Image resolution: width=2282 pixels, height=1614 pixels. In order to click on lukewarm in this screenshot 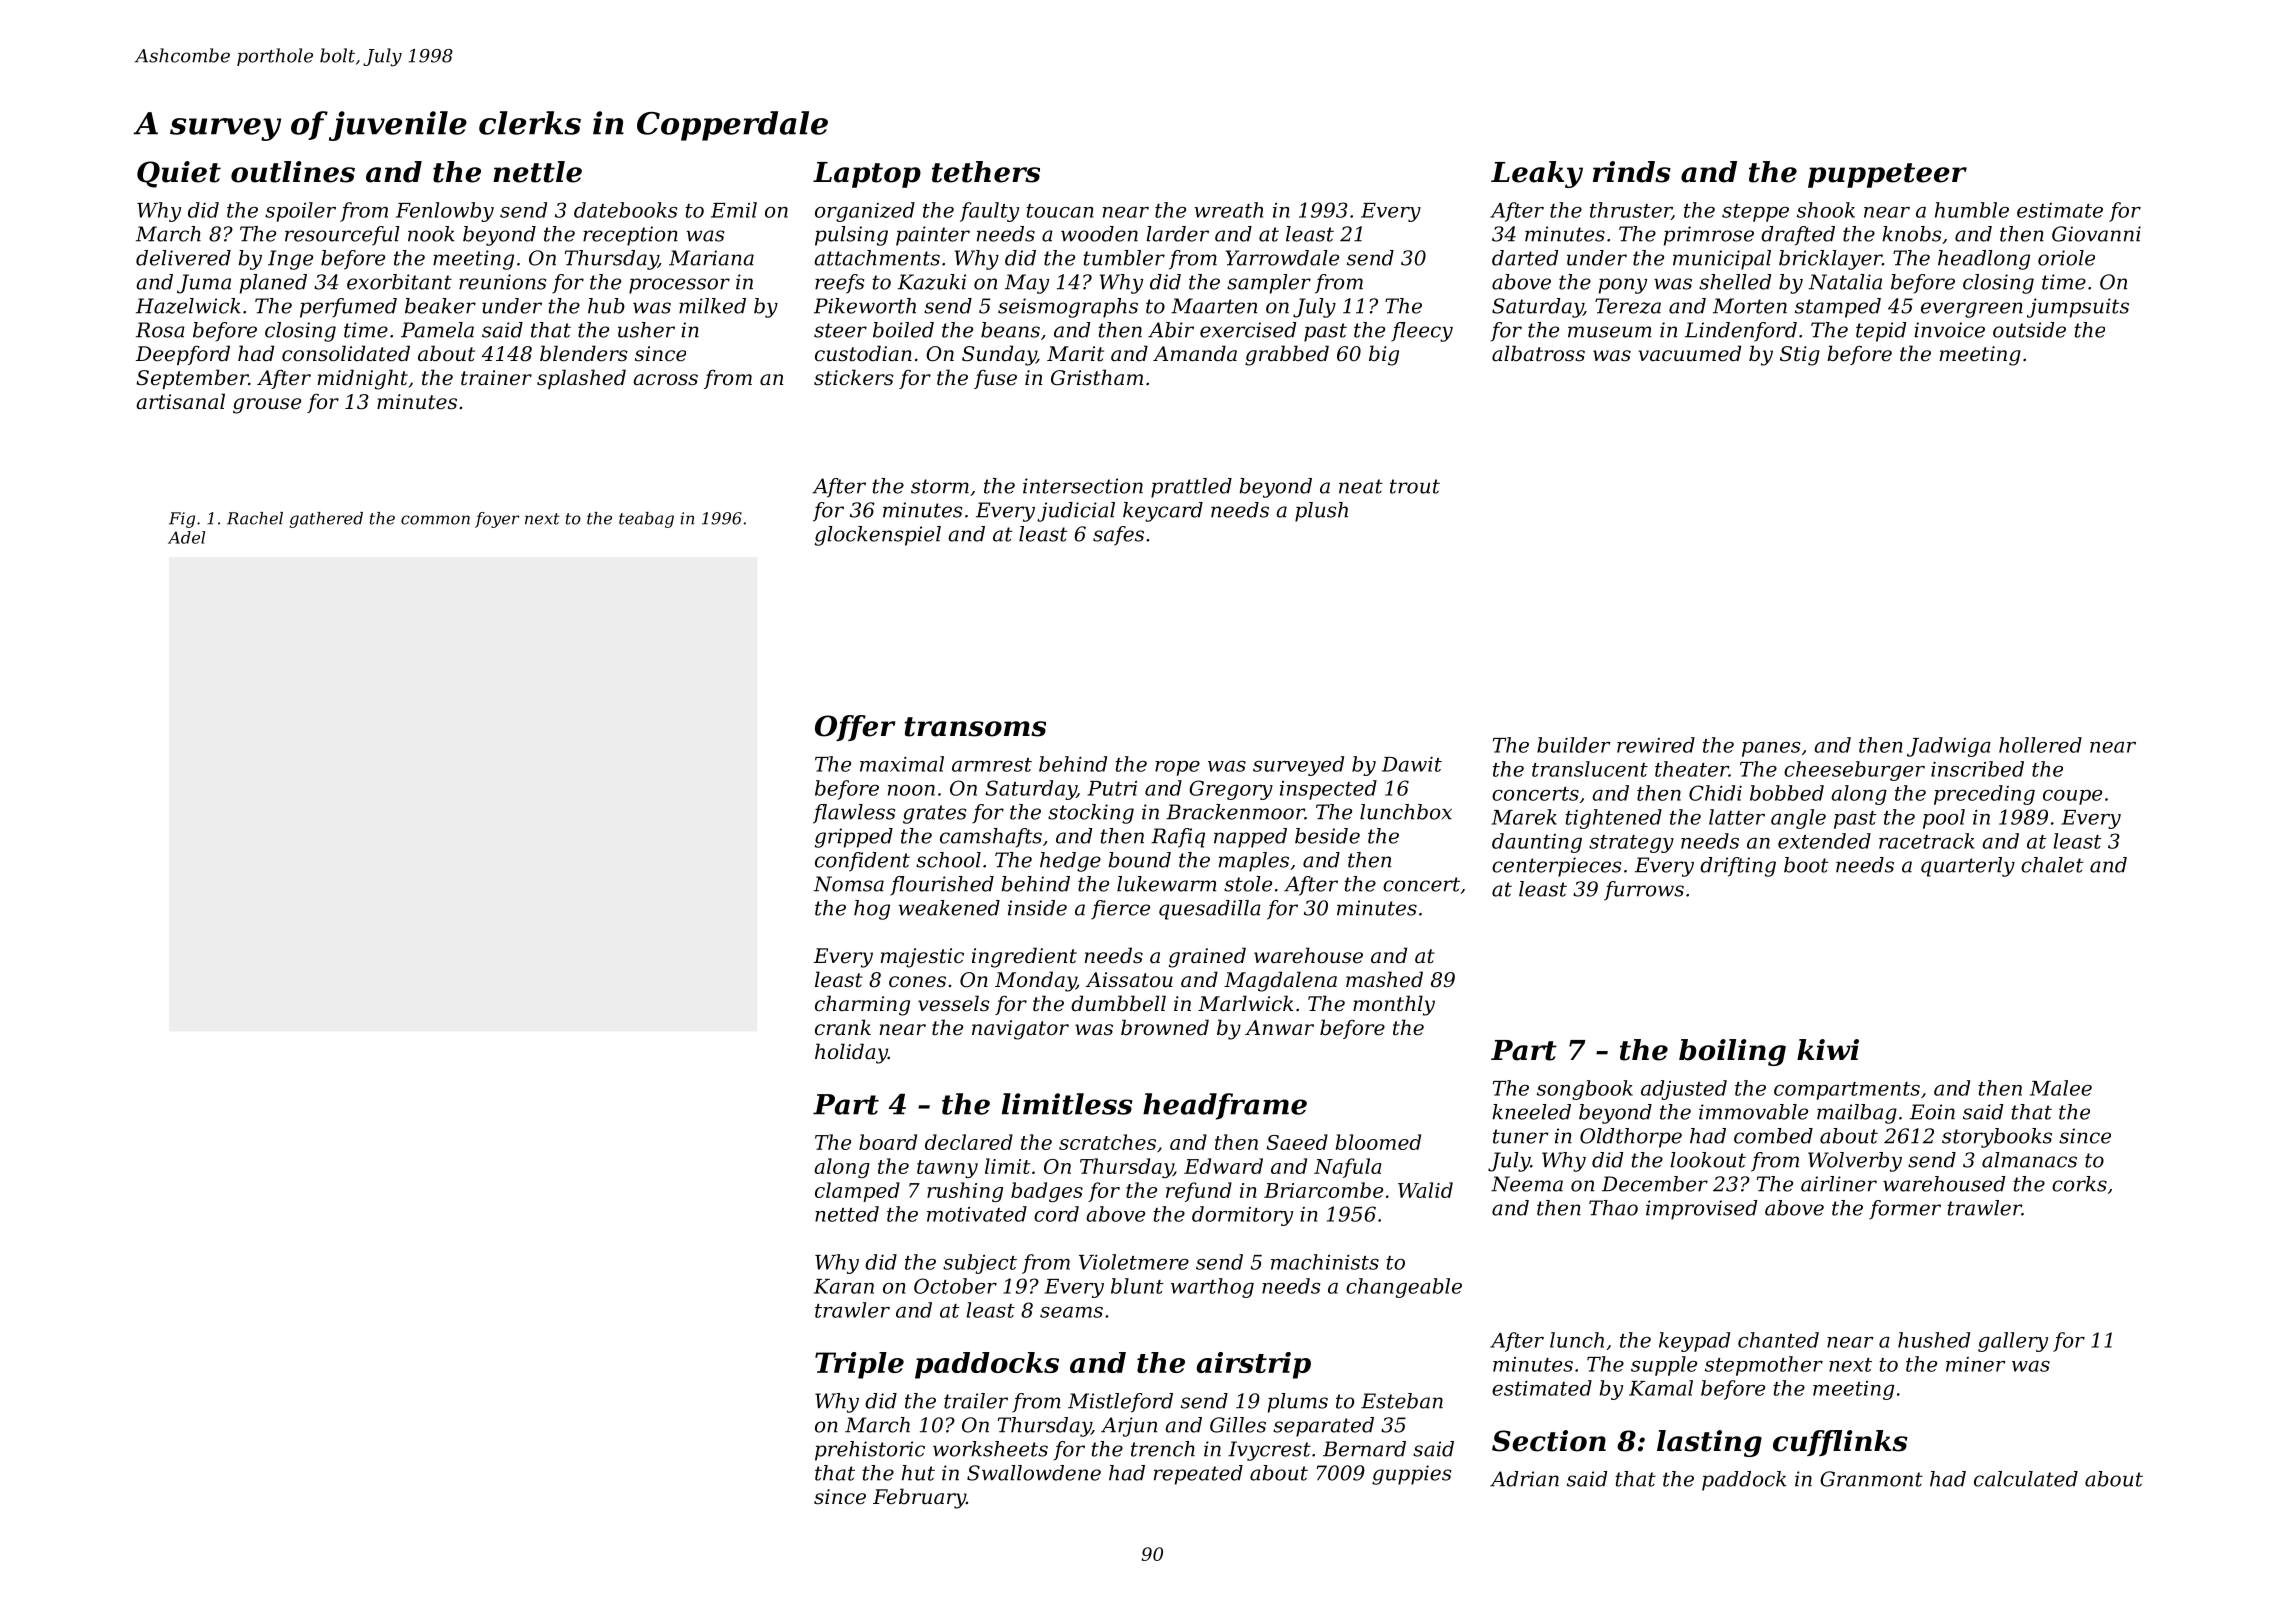, I will do `click(1167, 884)`.
